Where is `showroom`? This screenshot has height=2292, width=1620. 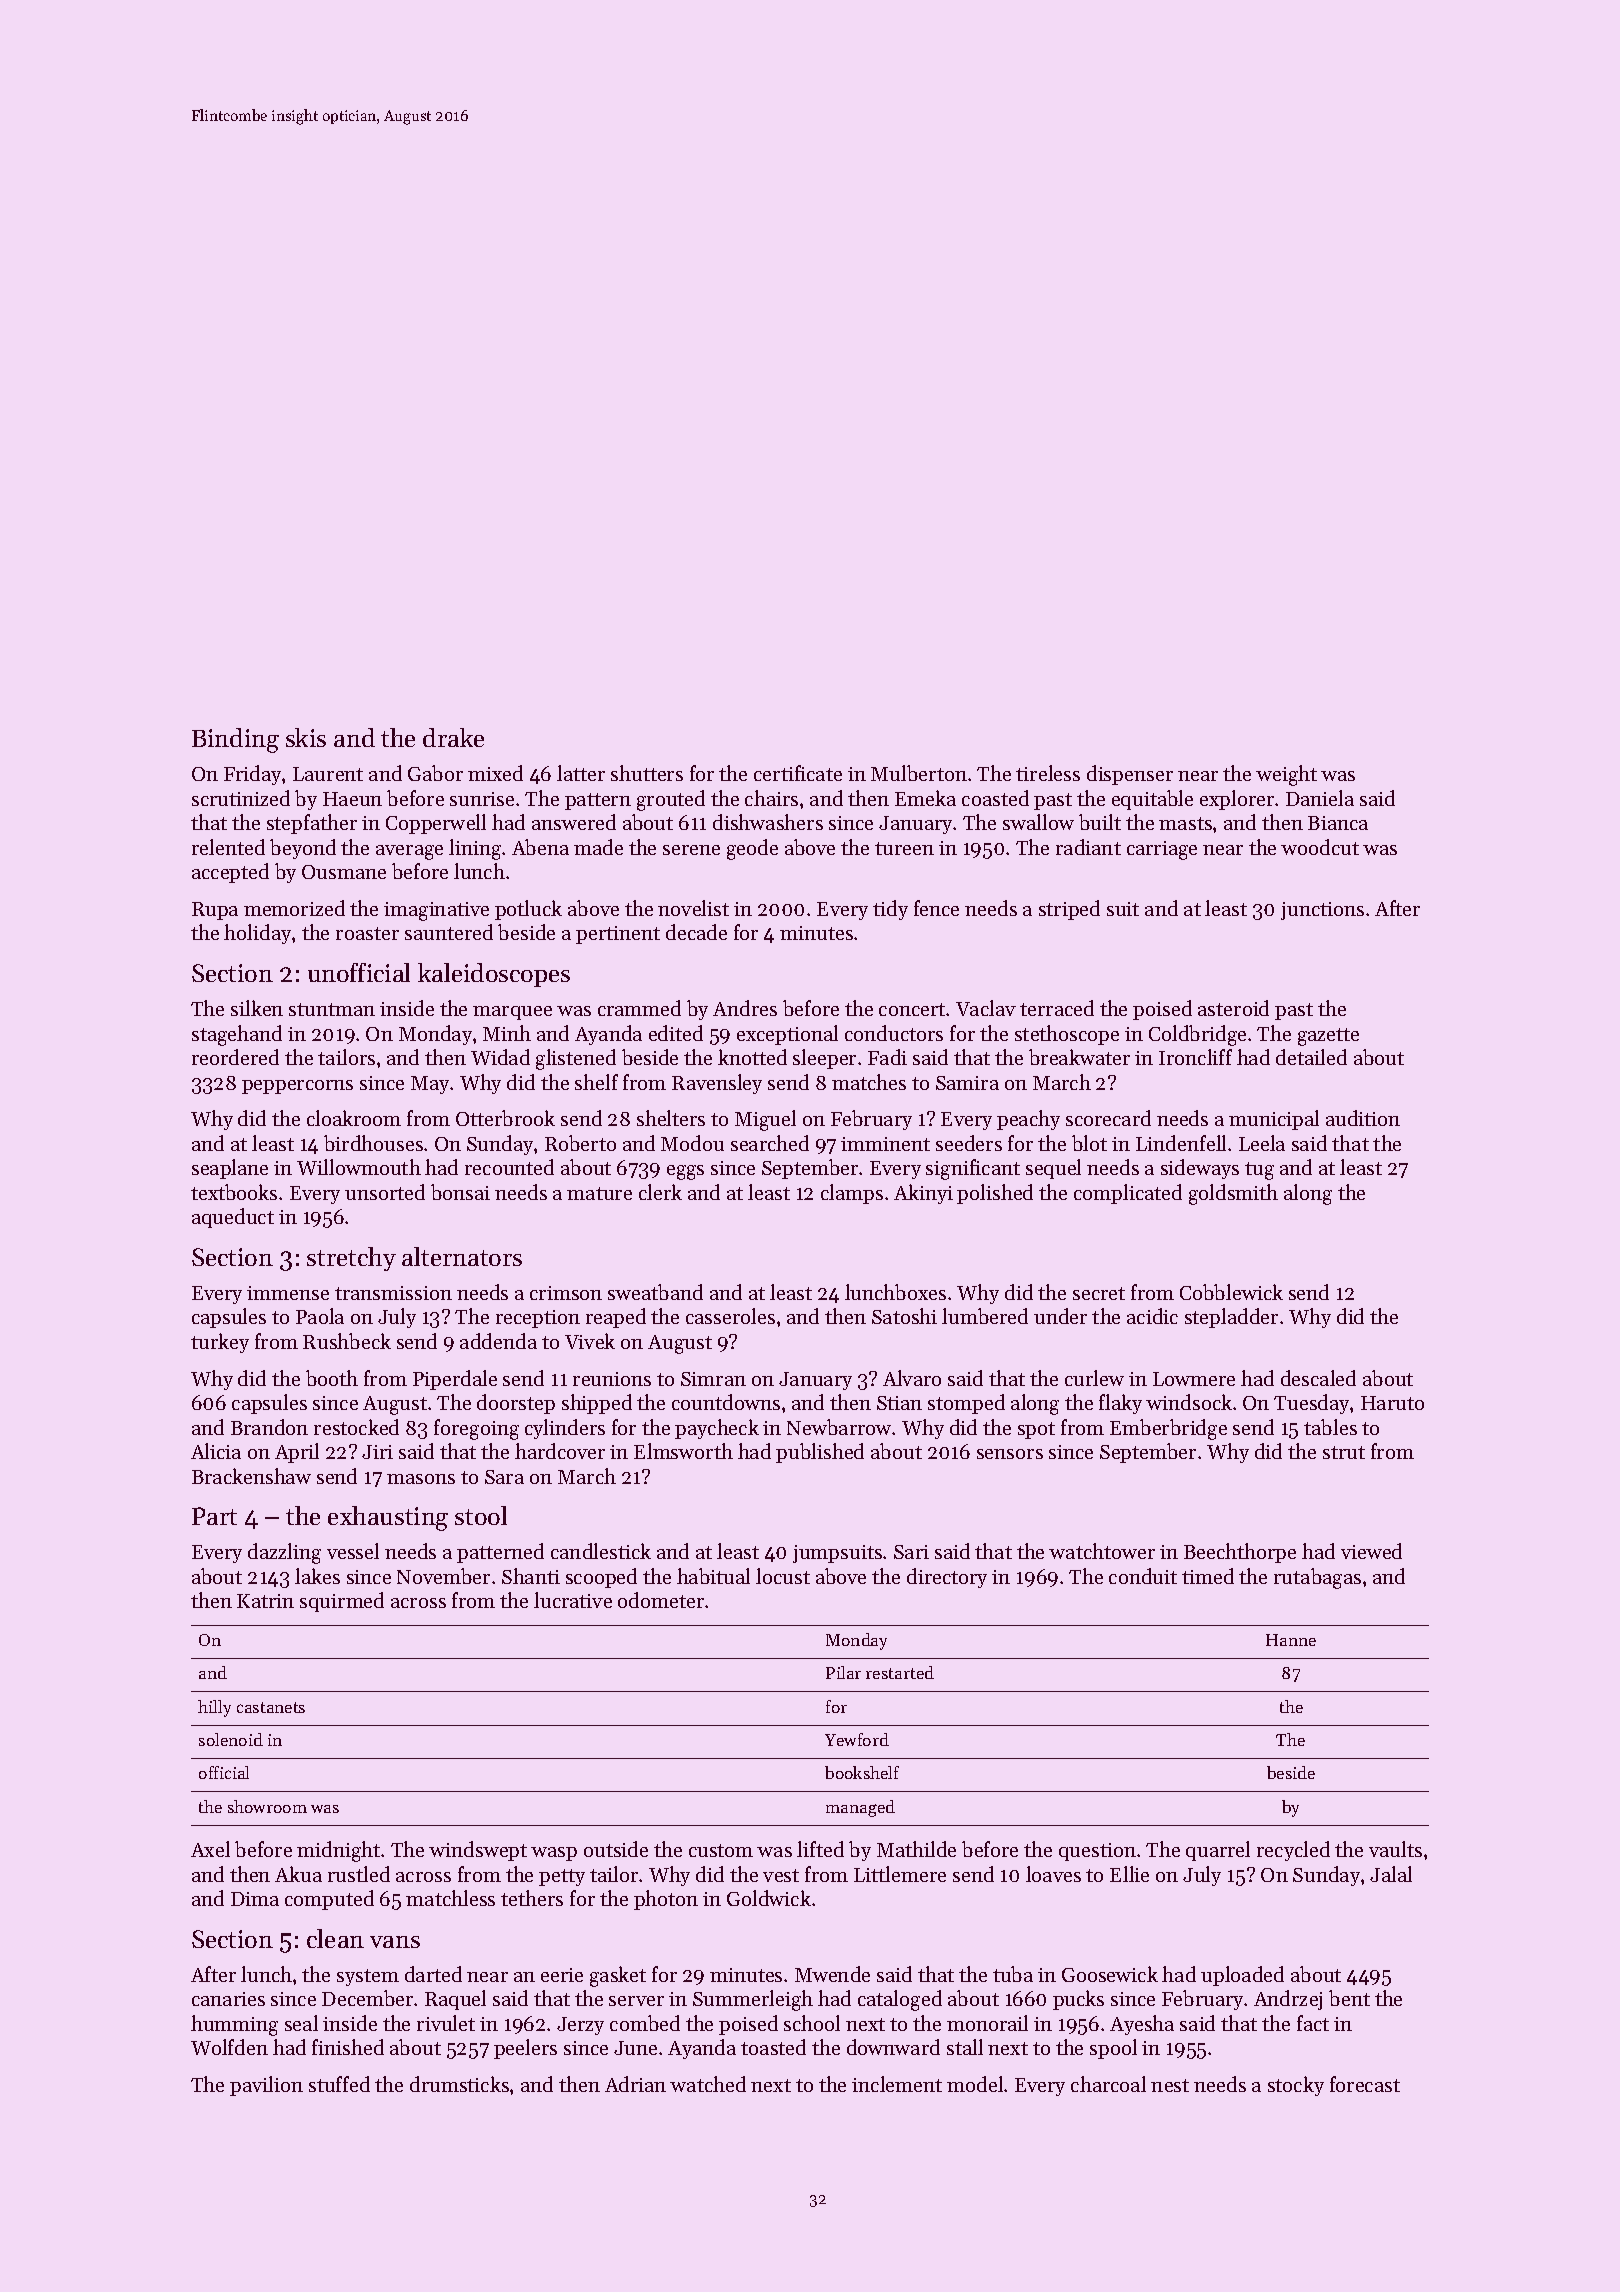
showroom is located at coordinates (267, 1806).
